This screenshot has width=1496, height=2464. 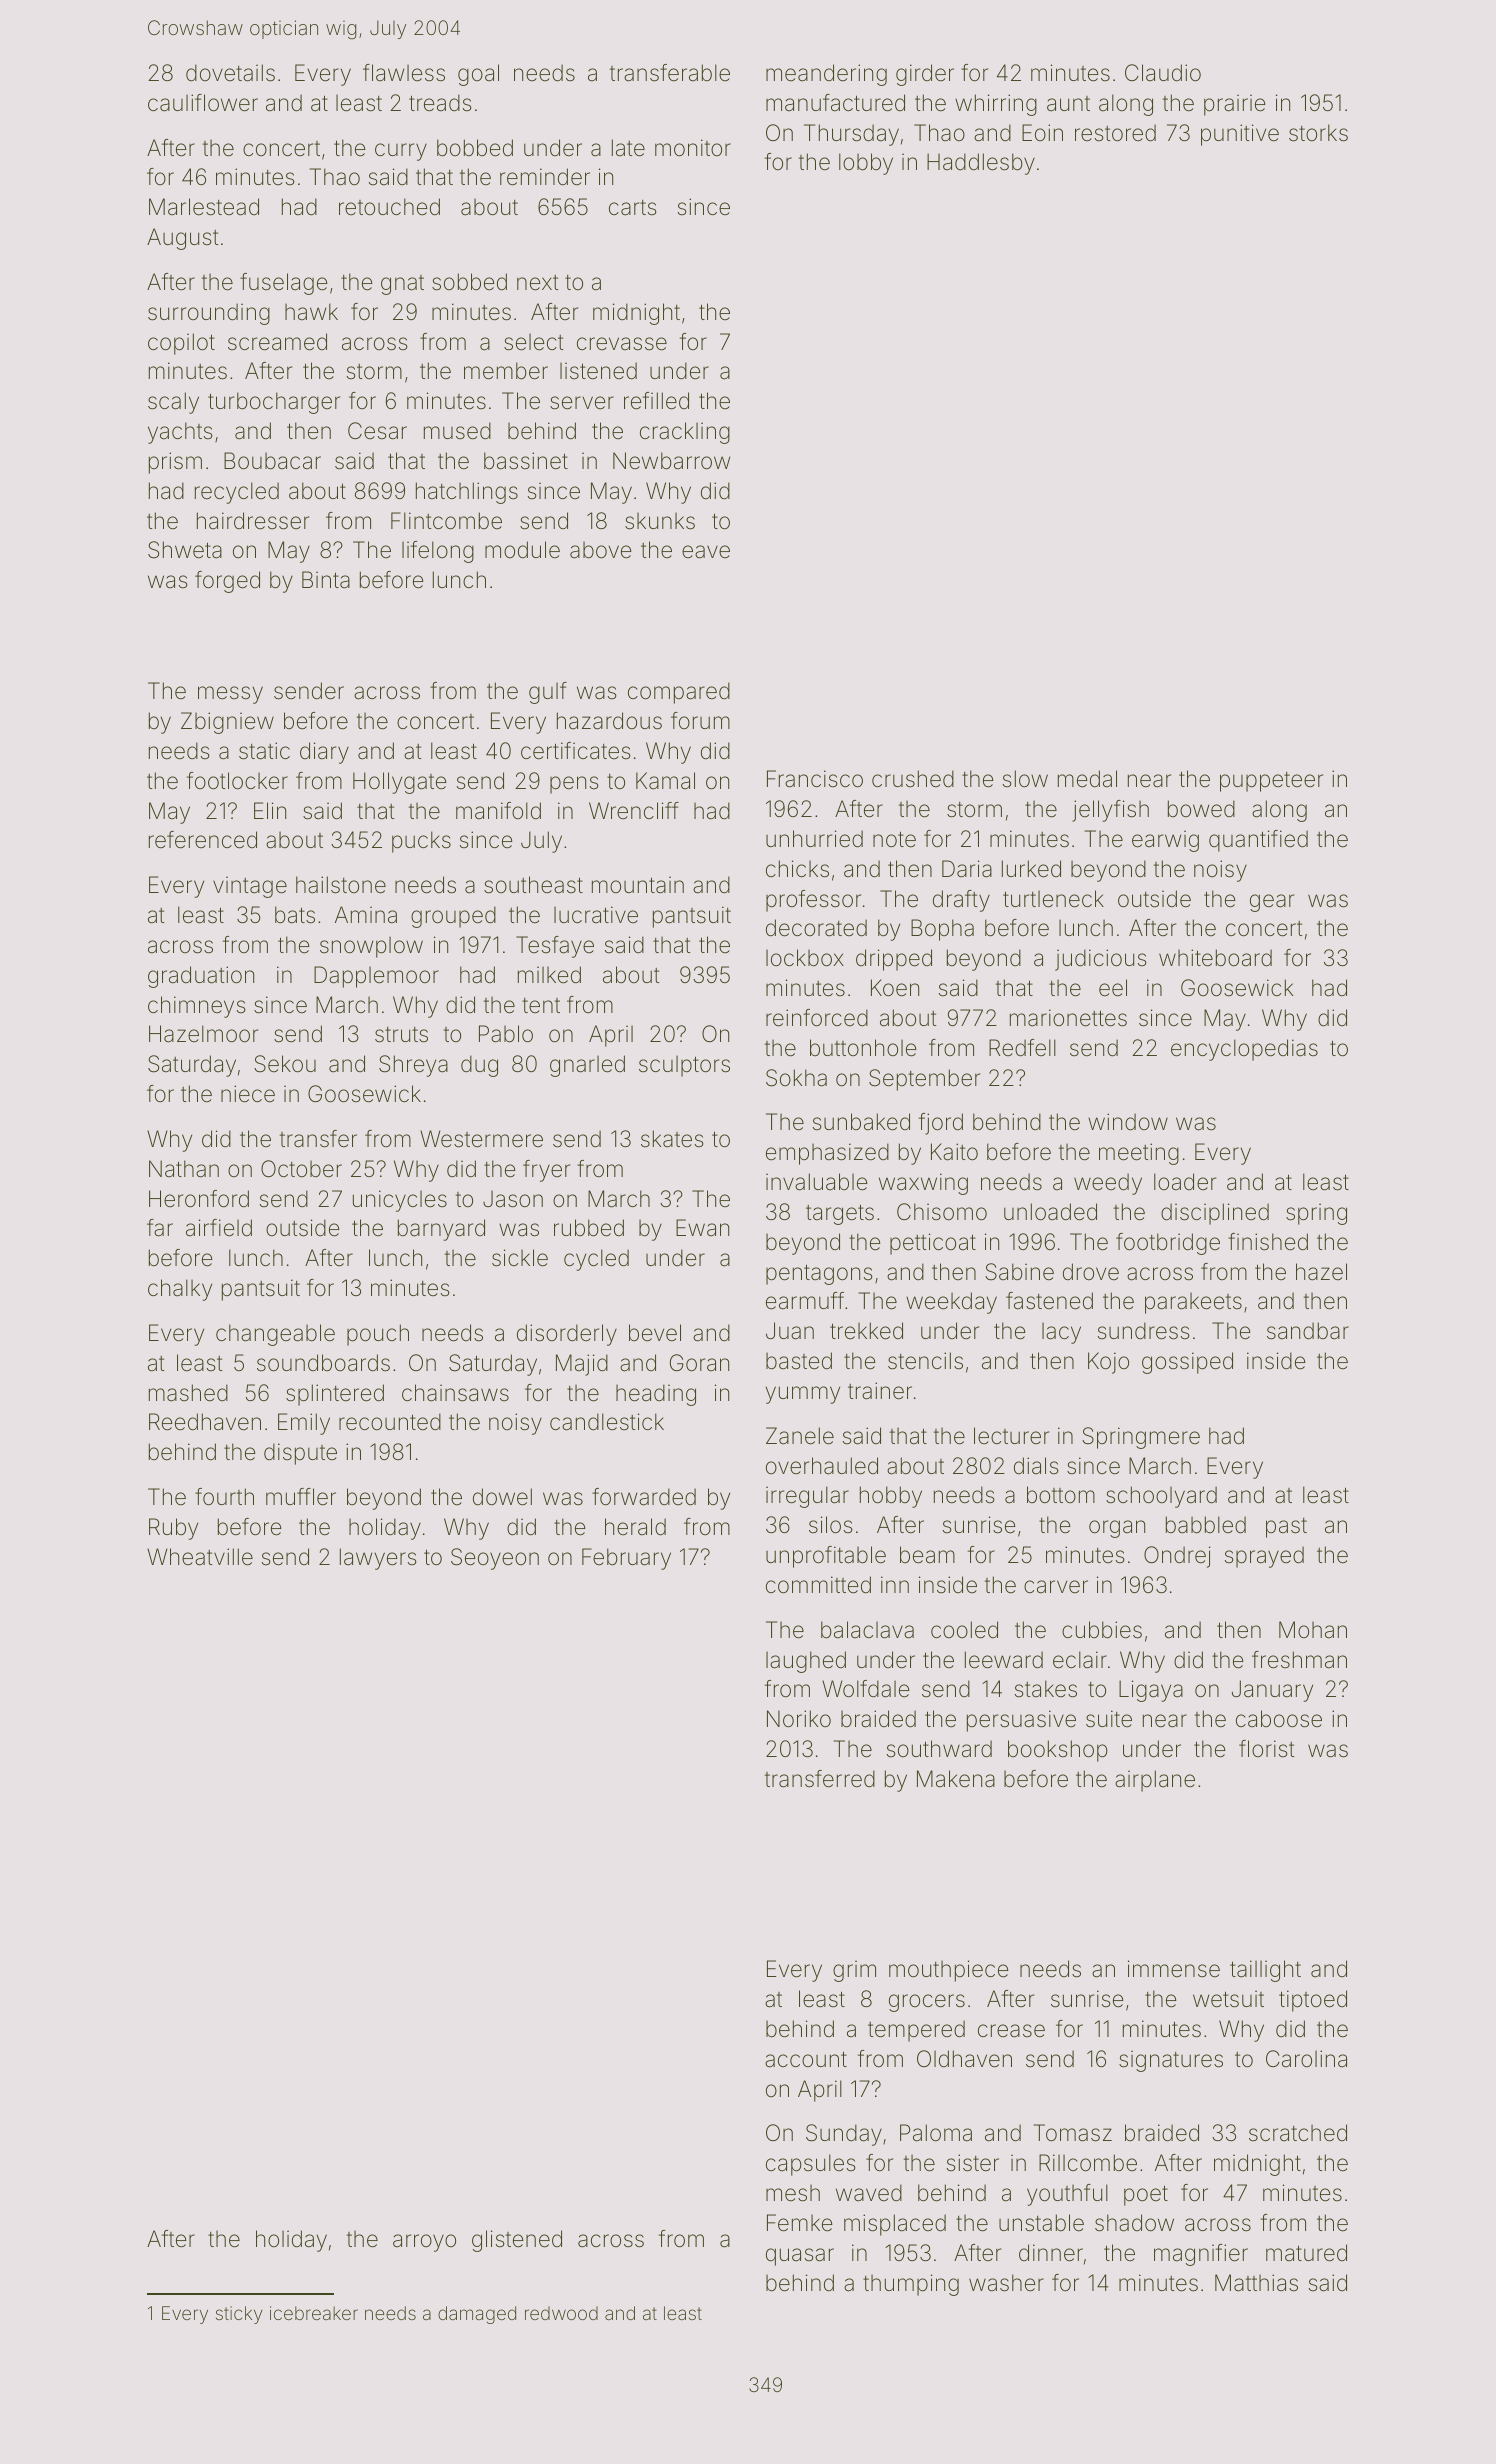 What do you see at coordinates (1022, 1048) in the screenshot?
I see `Redfell` at bounding box center [1022, 1048].
